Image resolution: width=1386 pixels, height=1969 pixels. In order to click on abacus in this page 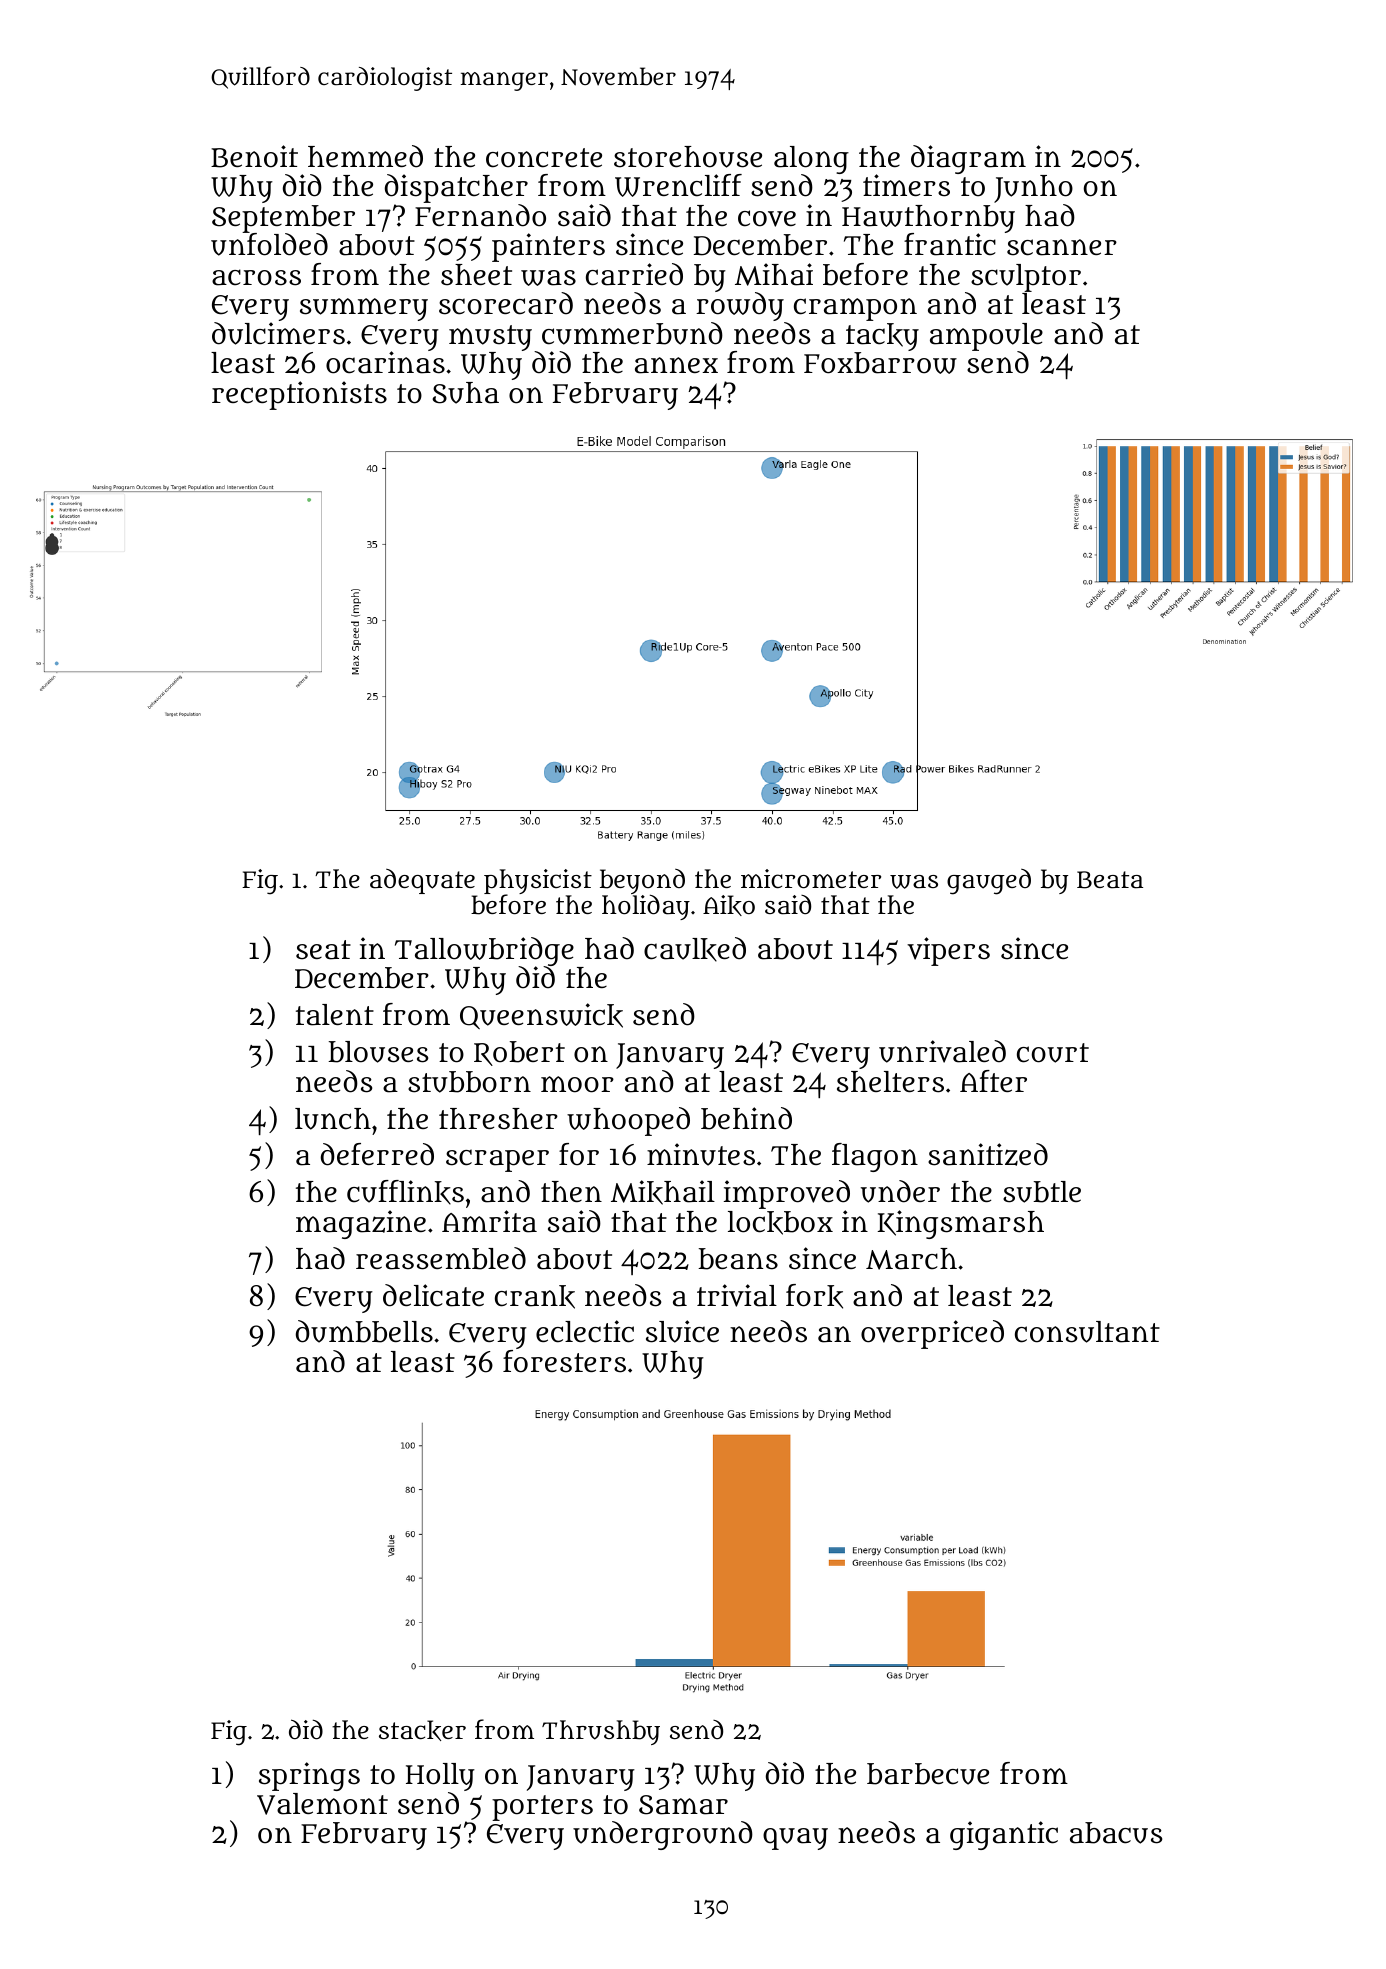, I will do `click(1116, 1833)`.
